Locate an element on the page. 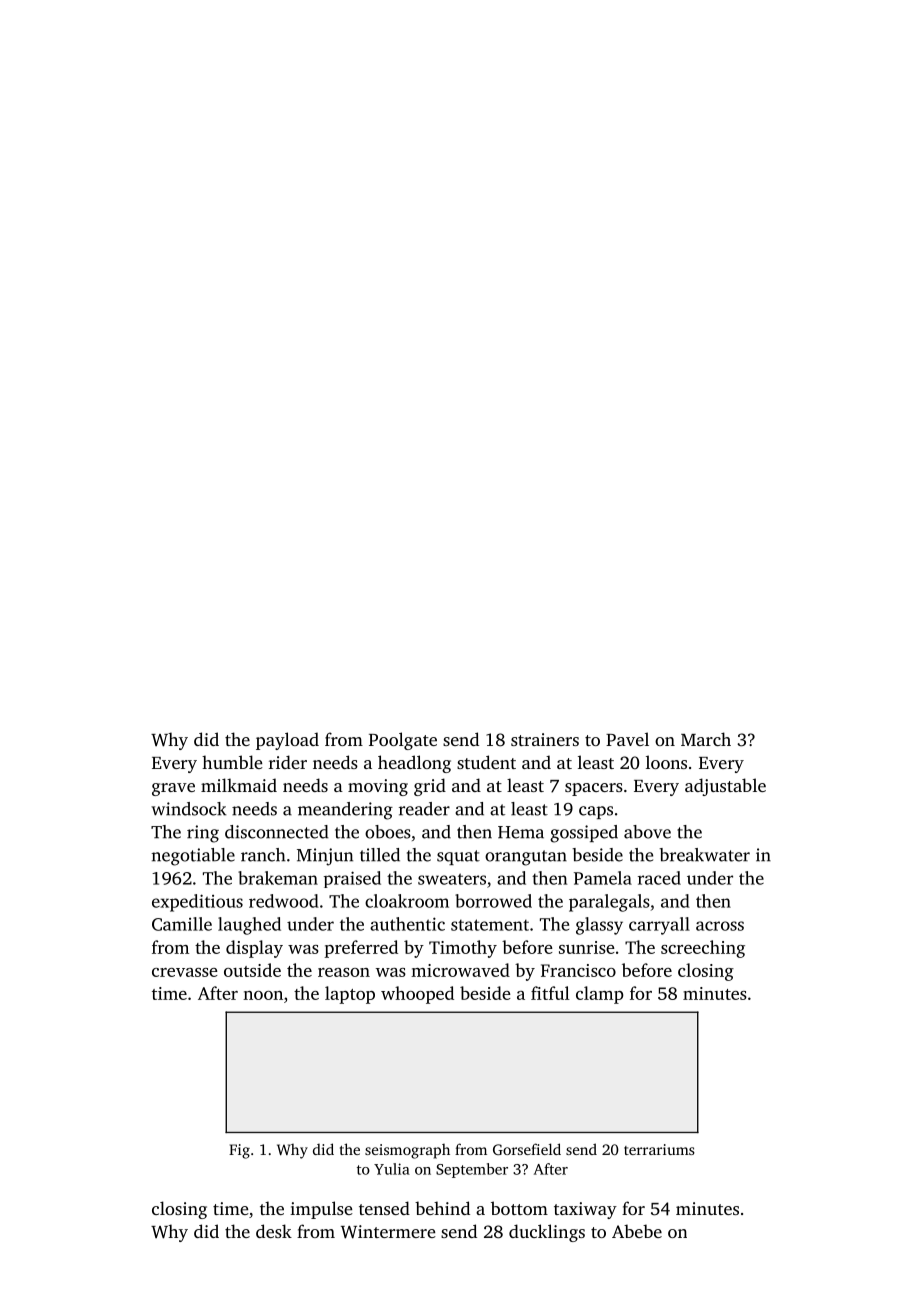 The height and width of the document is (1311, 924). negotiable is located at coordinates (193, 857).
